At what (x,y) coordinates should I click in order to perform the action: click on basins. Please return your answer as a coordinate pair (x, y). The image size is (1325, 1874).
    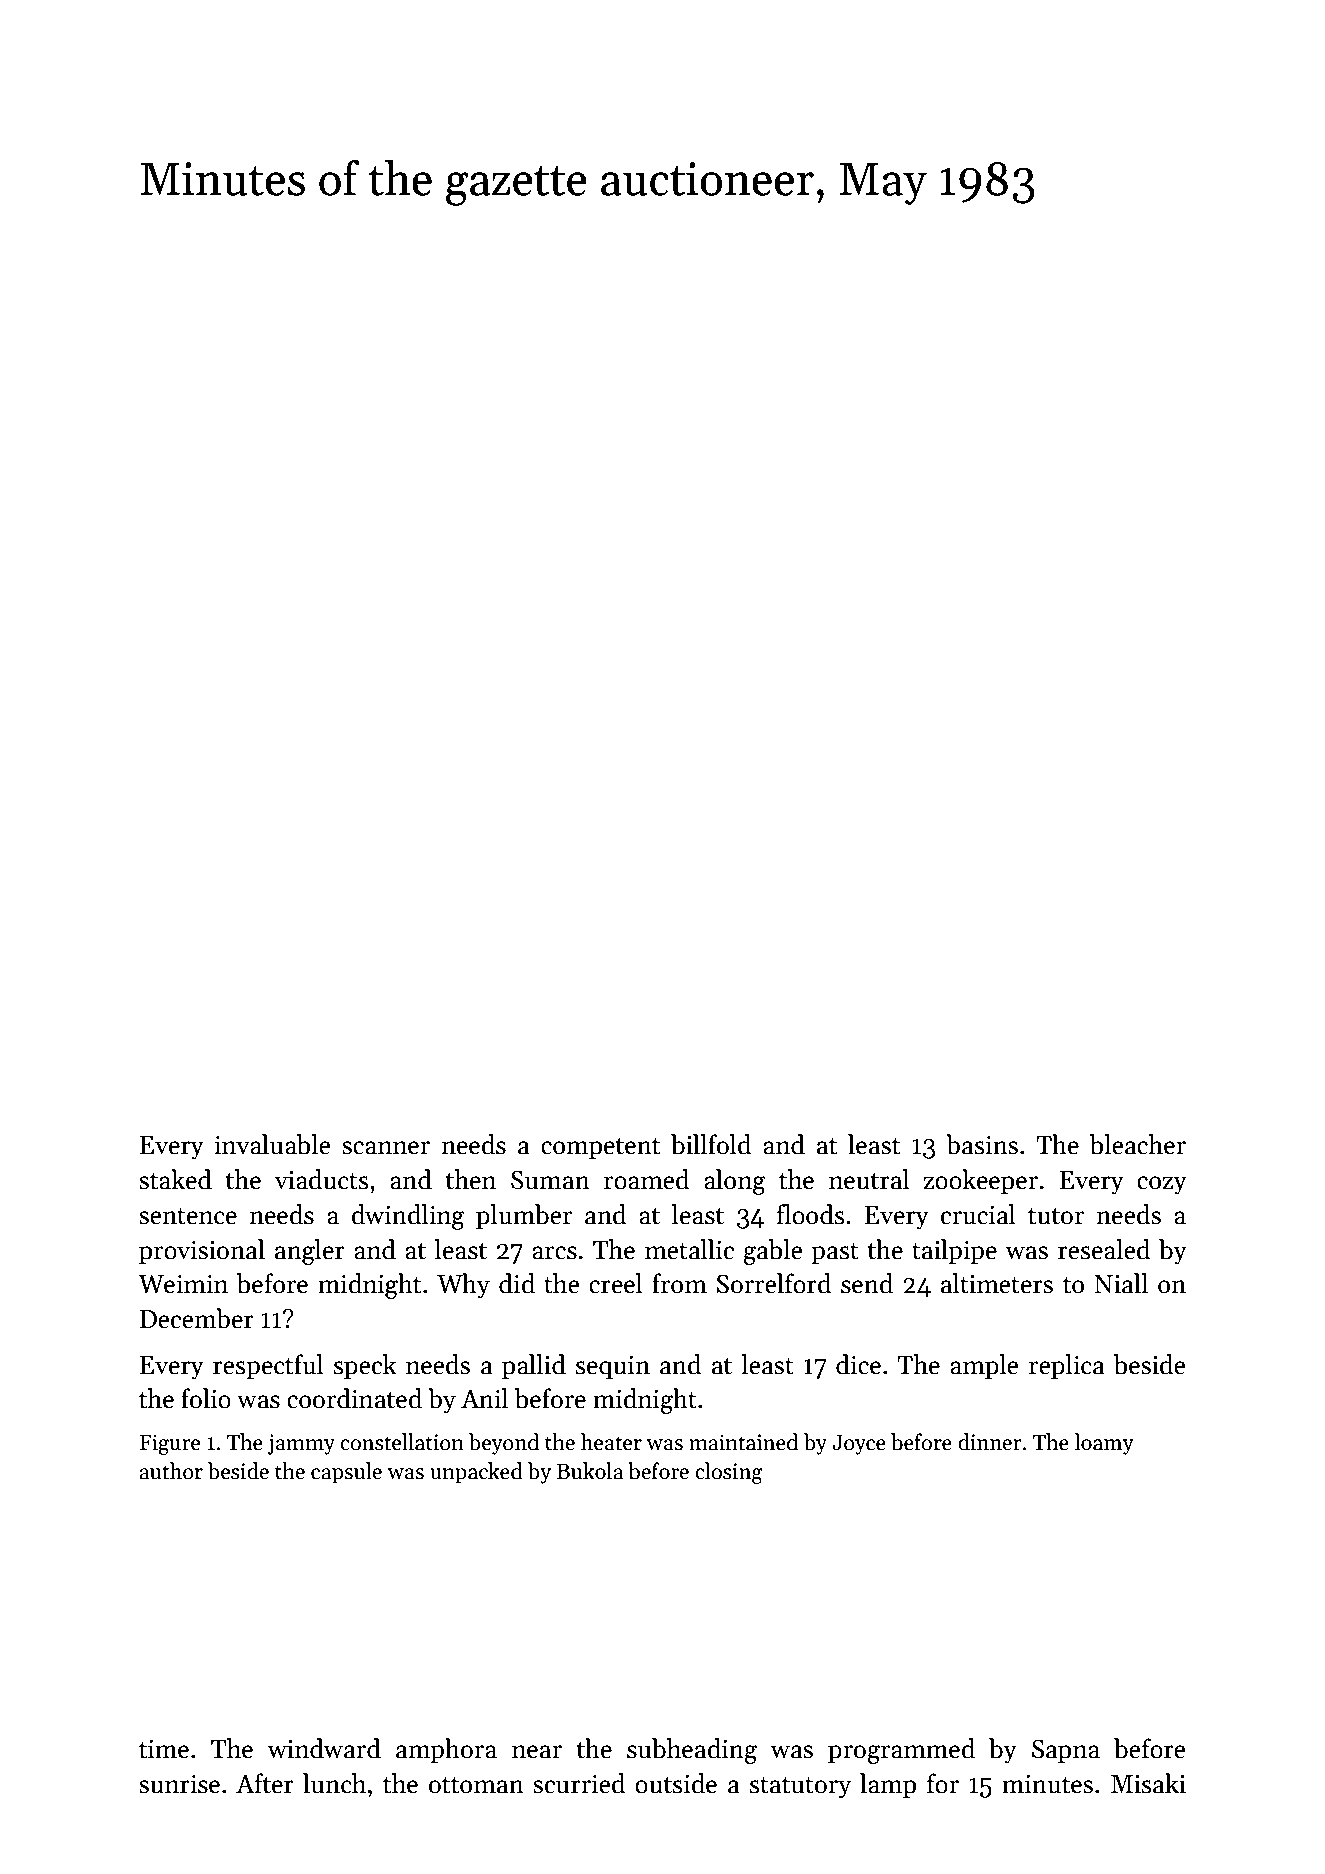
    Looking at the image, I should click on (982, 1144).
